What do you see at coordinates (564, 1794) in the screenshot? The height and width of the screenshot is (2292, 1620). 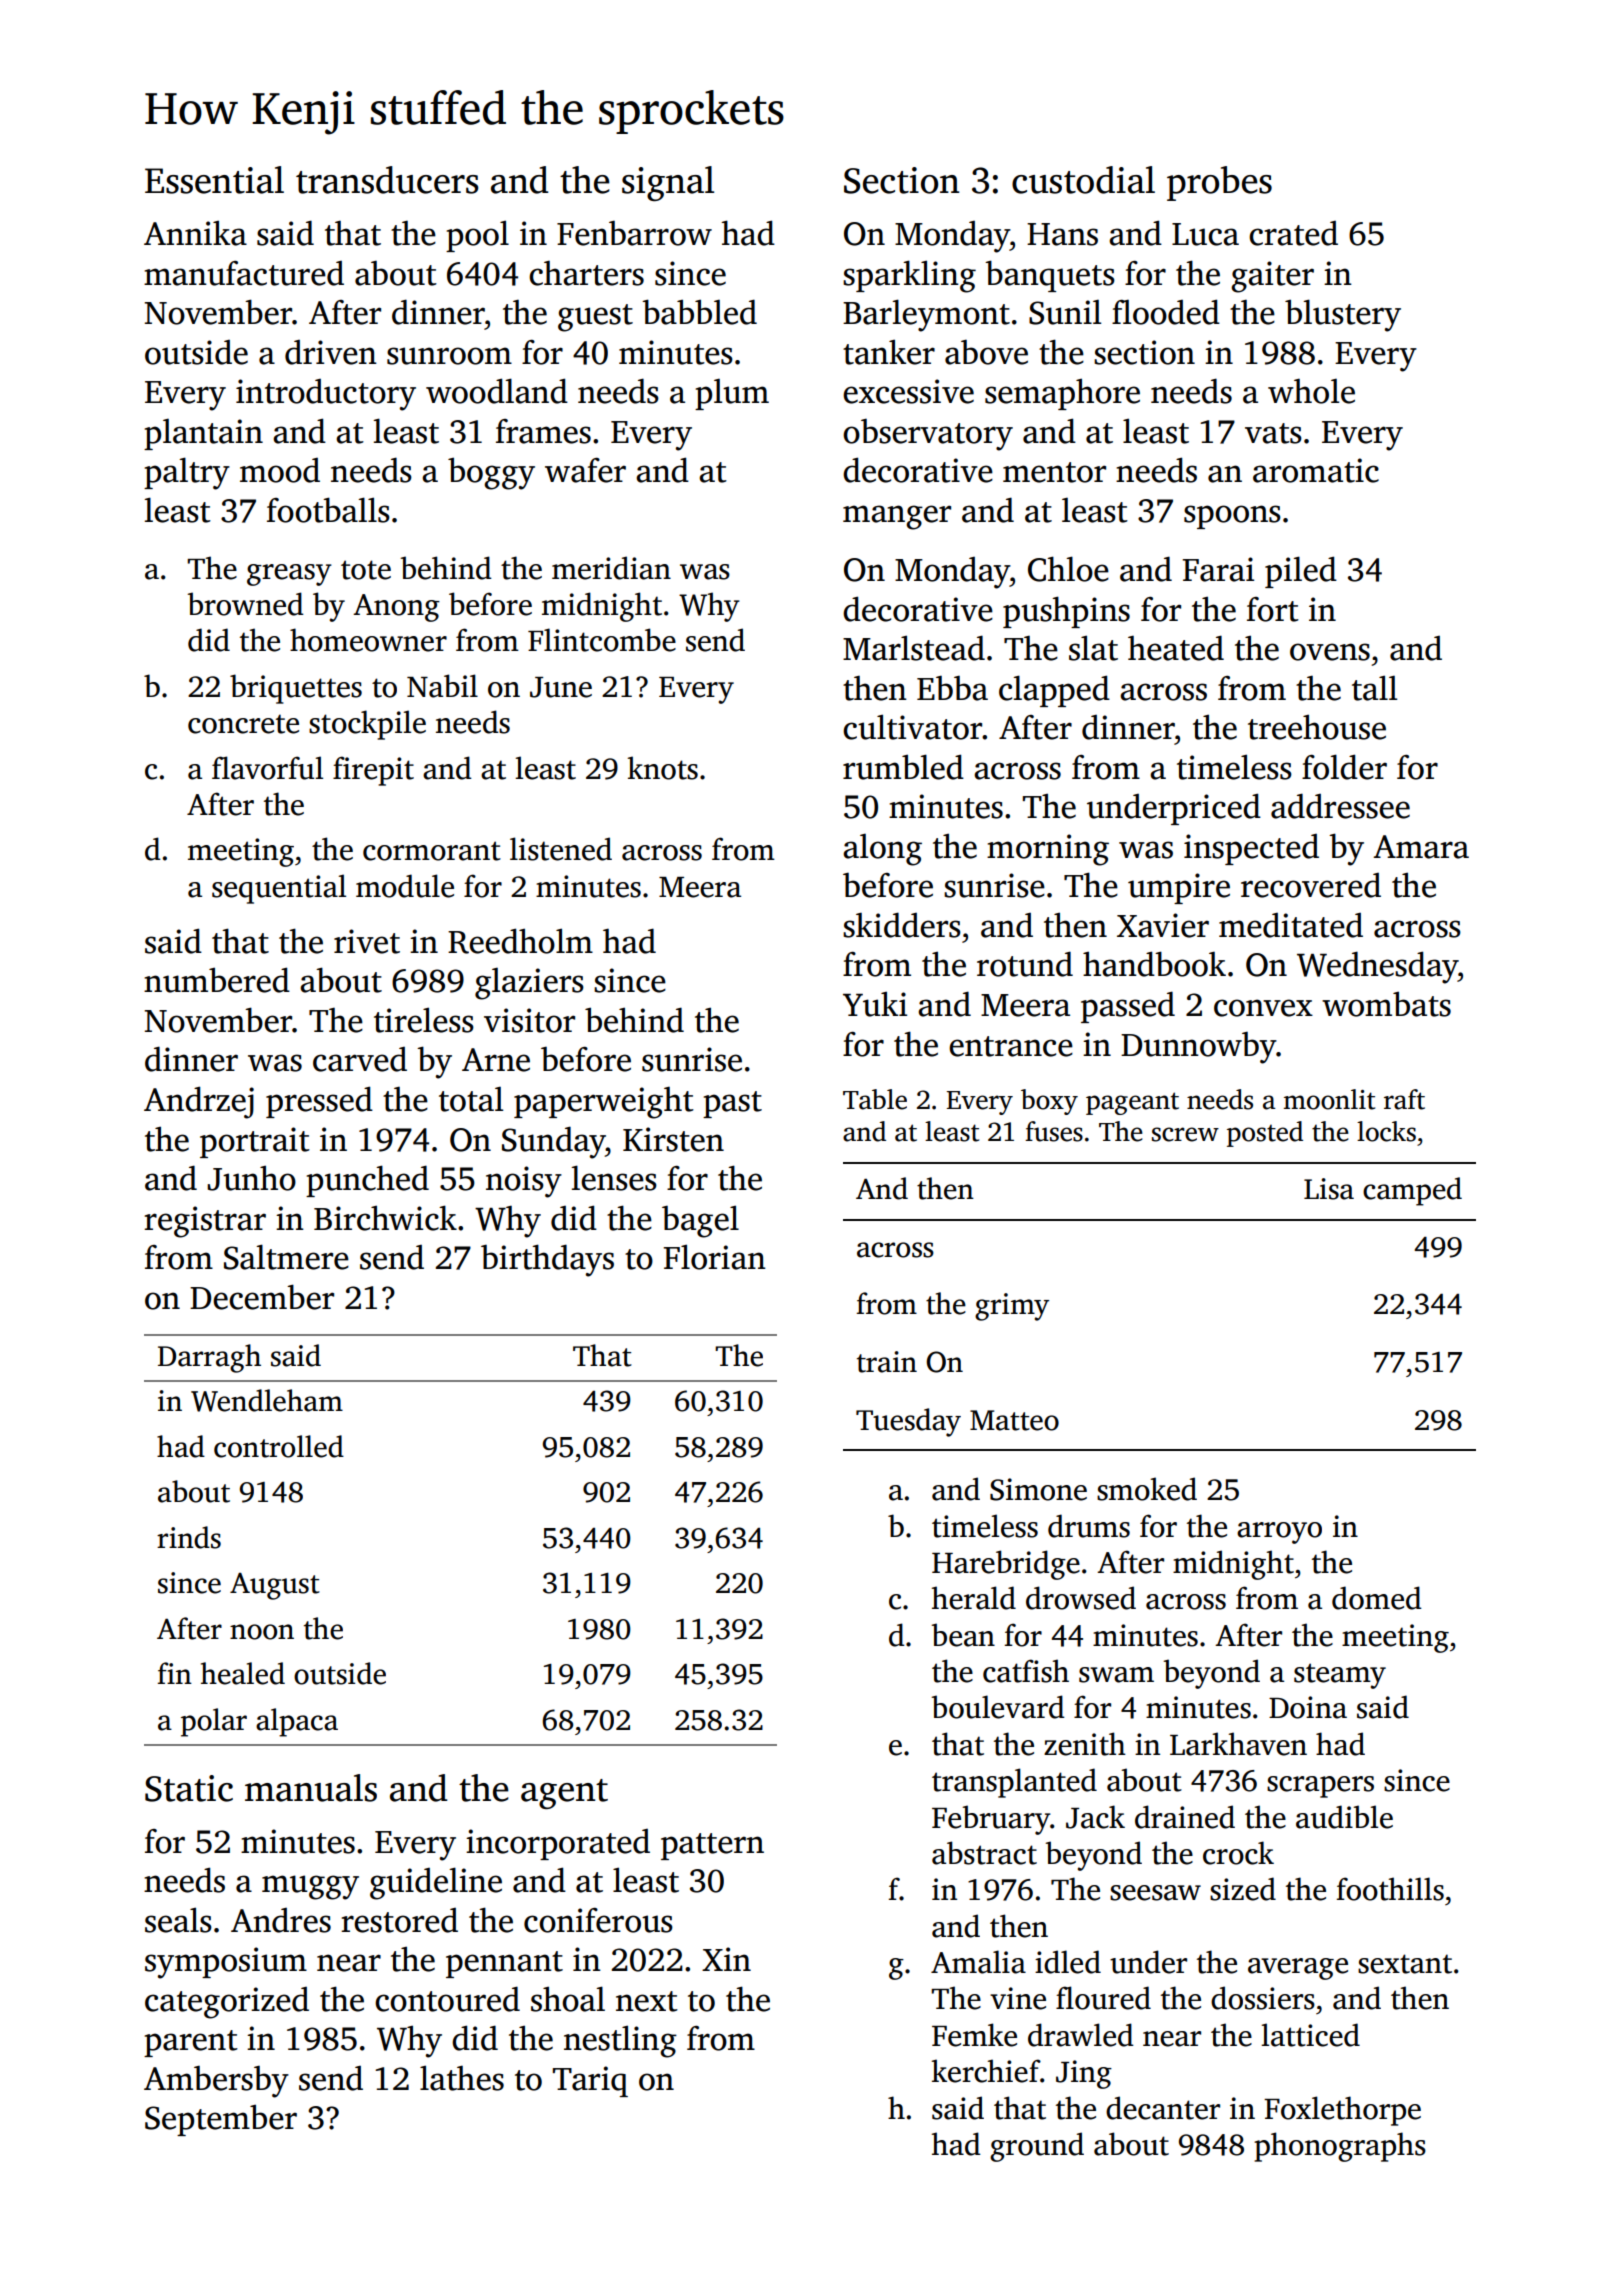 I see `agent` at bounding box center [564, 1794].
